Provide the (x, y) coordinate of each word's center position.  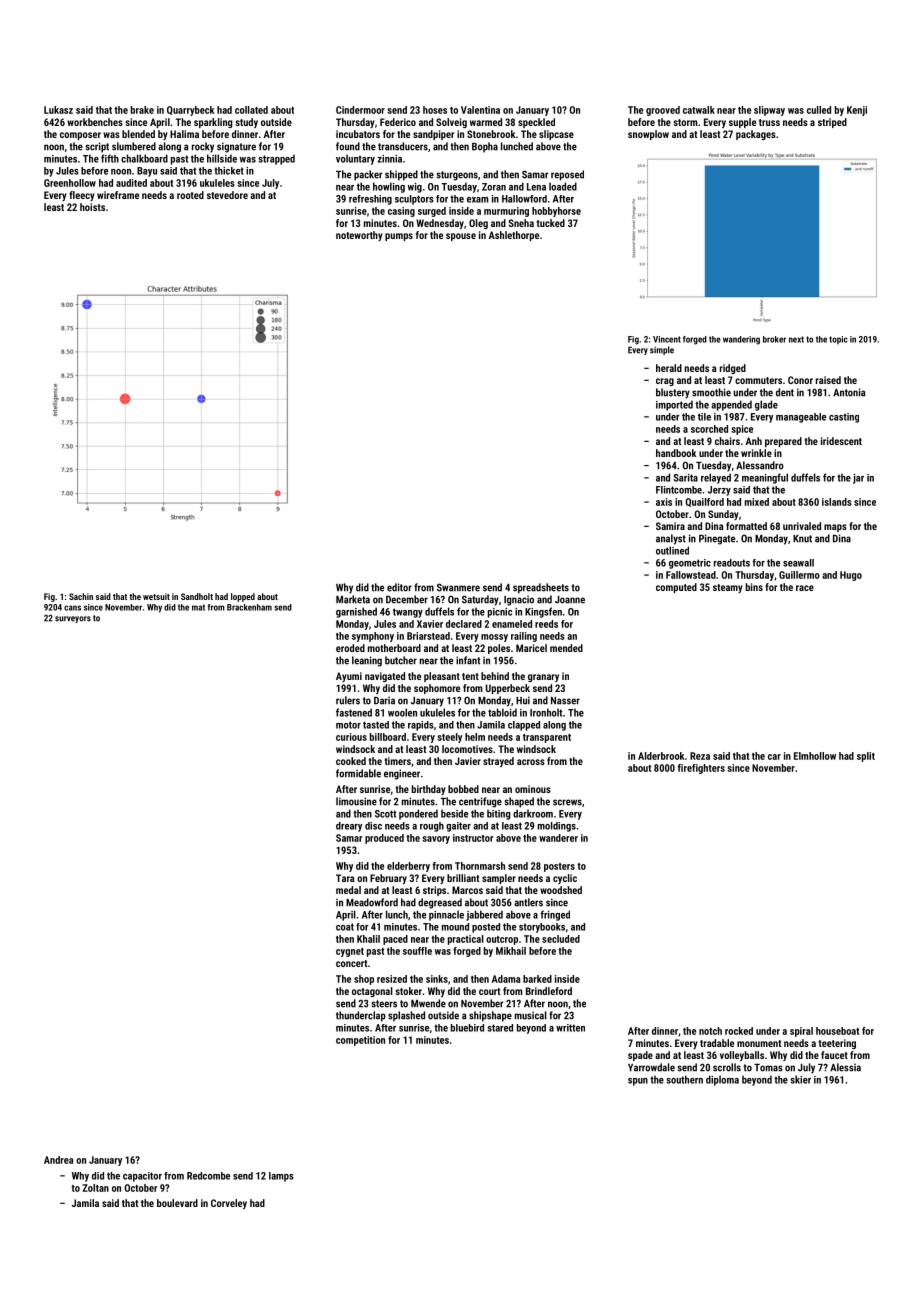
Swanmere (458, 587)
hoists (92, 207)
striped (832, 123)
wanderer (558, 838)
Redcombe (208, 1176)
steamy (728, 588)
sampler (499, 879)
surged (432, 212)
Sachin (81, 596)
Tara (345, 878)
